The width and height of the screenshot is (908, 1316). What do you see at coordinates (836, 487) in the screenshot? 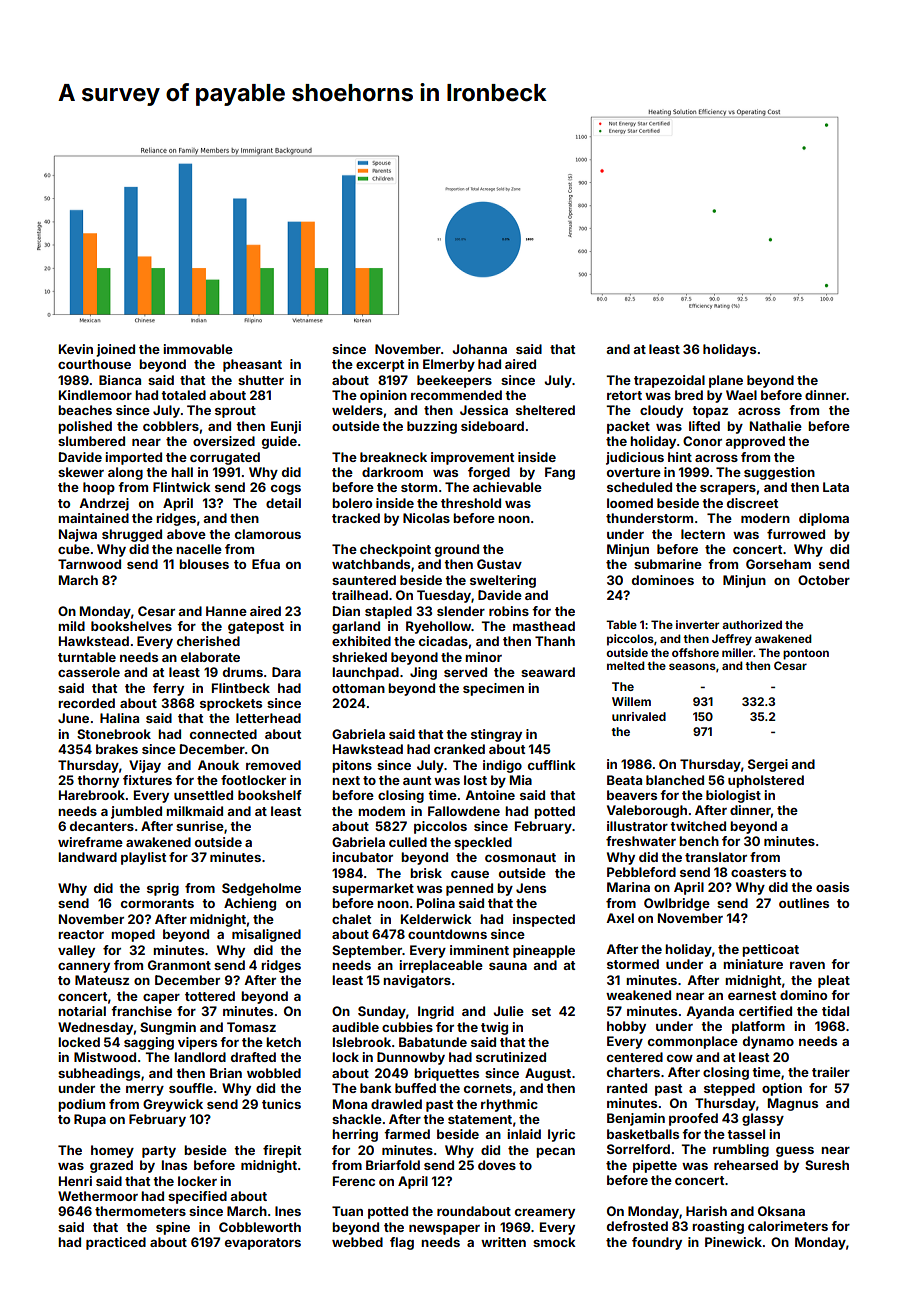
I see `Lata` at bounding box center [836, 487].
